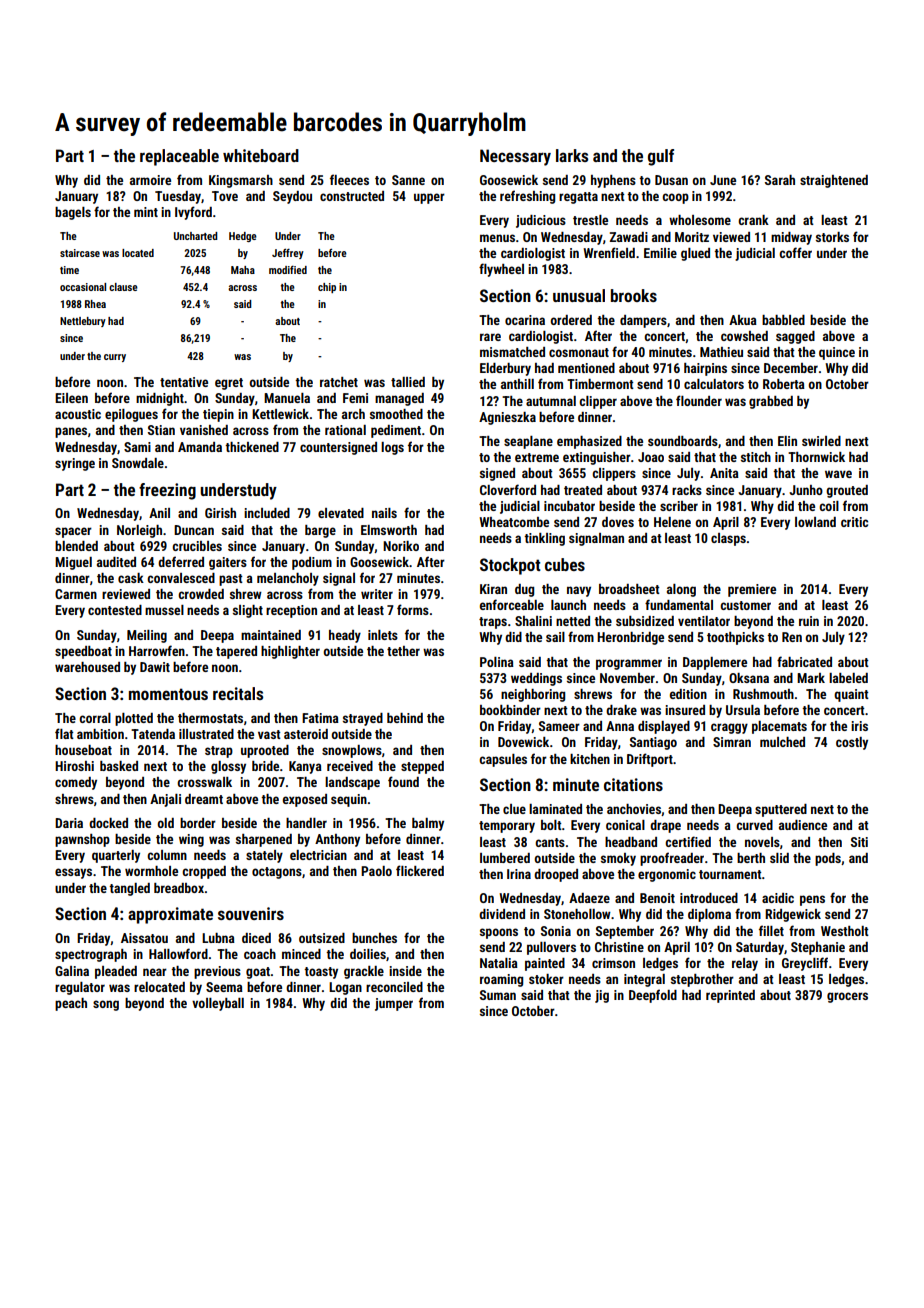  I want to click on cubes, so click(565, 564).
